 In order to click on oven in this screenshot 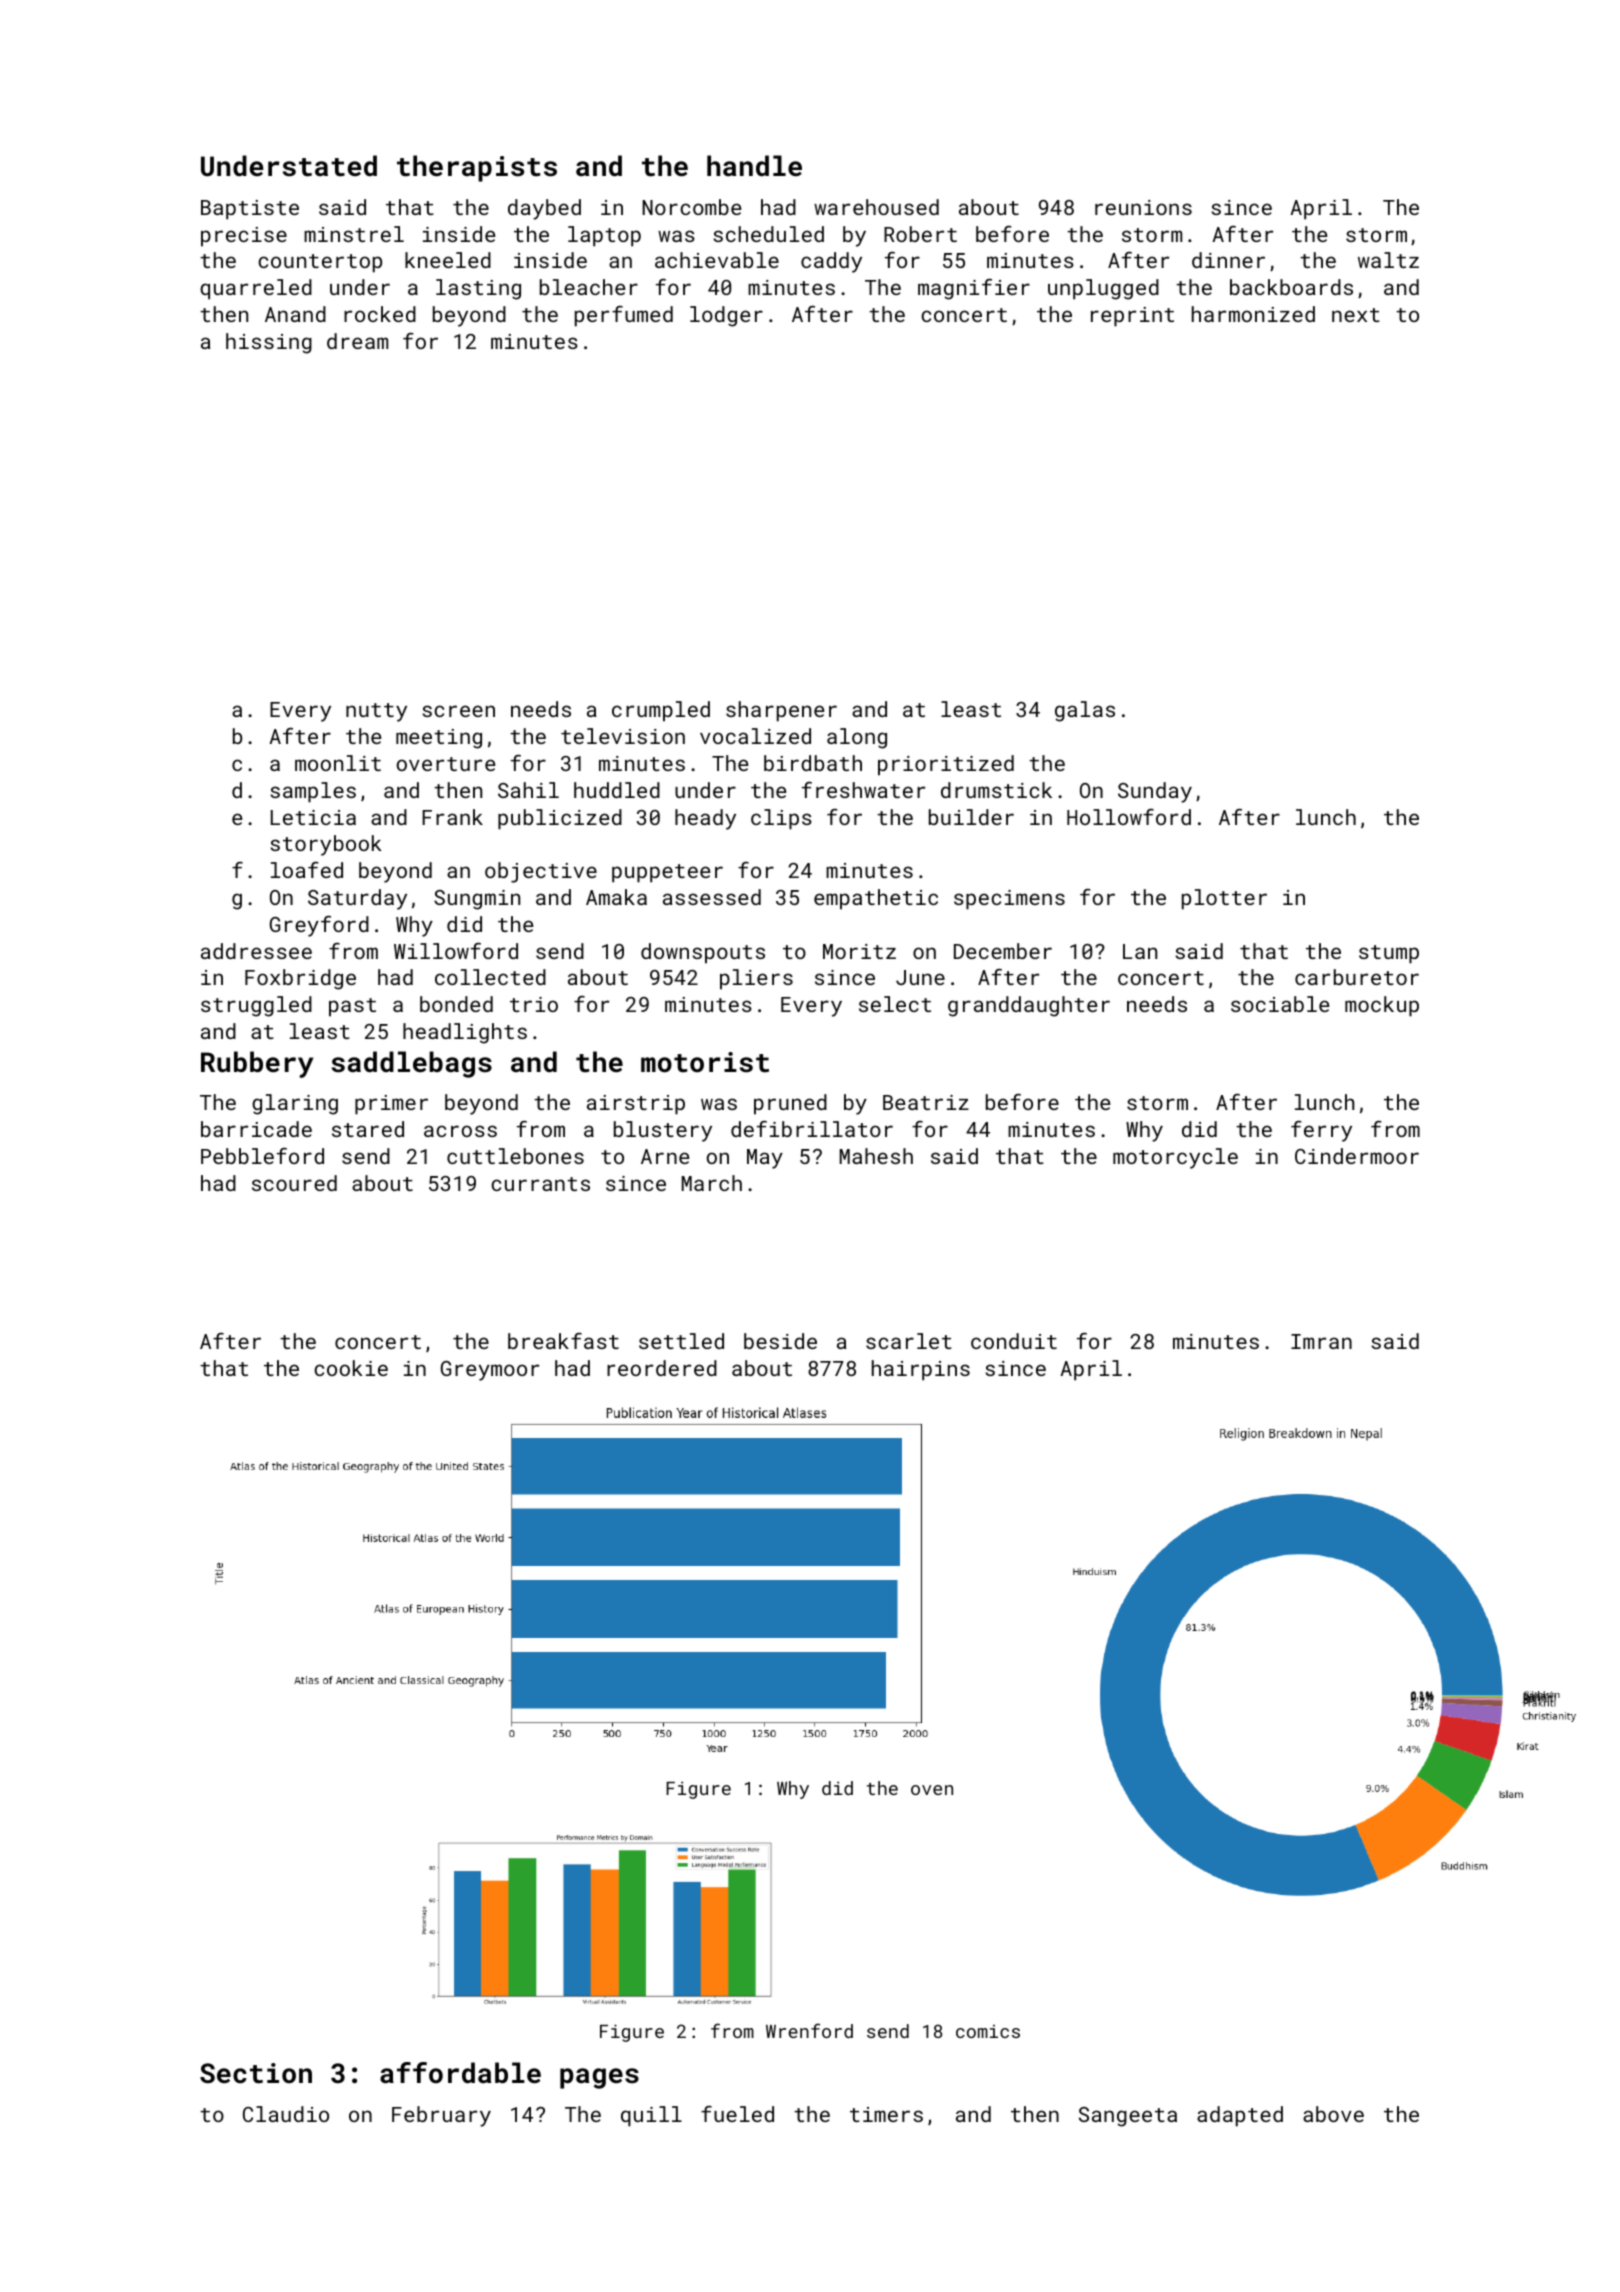, I will do `click(932, 1790)`.
